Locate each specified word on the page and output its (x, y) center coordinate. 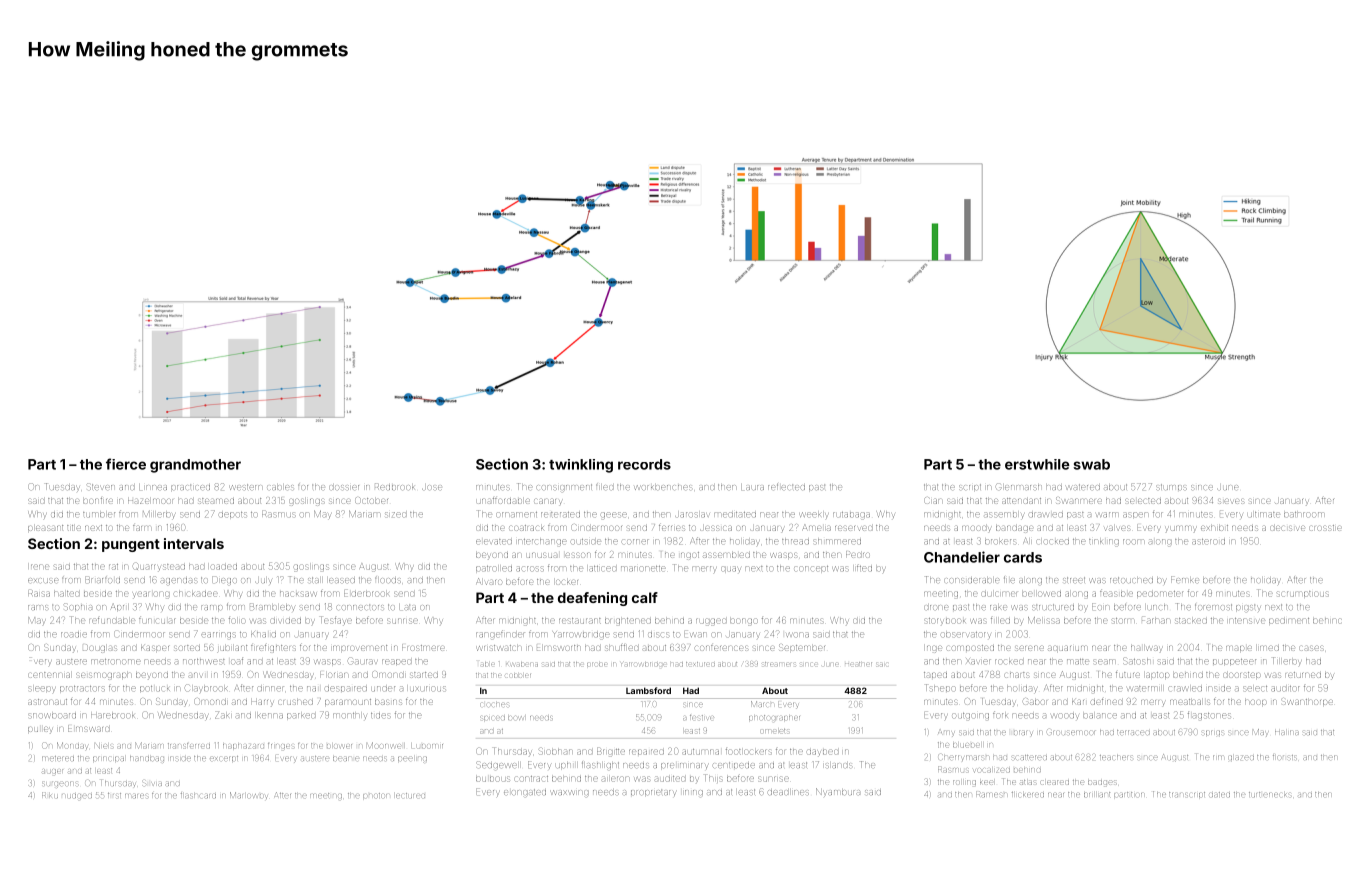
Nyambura (838, 792)
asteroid (1208, 541)
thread (795, 542)
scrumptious (1303, 594)
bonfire (98, 501)
